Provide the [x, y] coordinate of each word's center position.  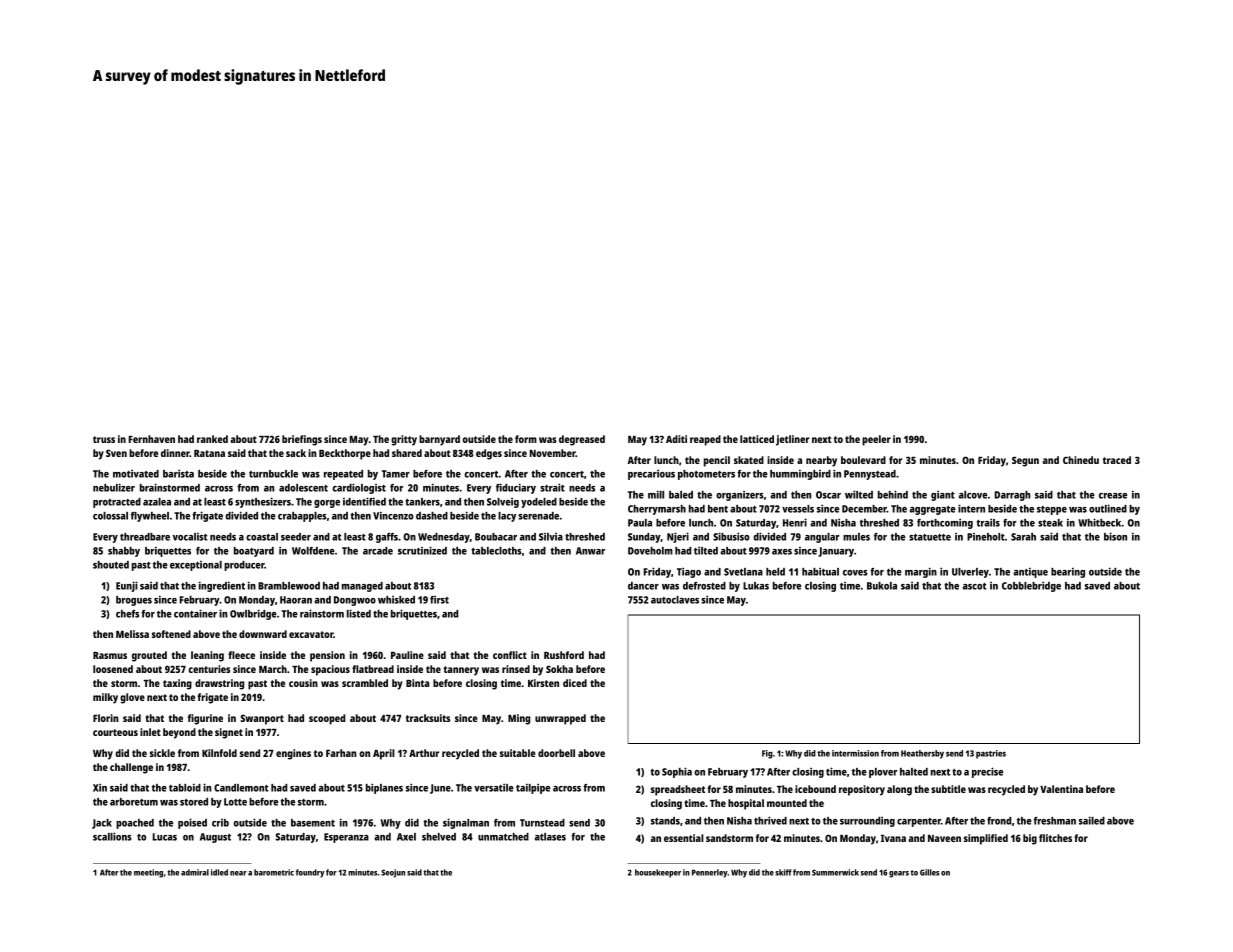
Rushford [564, 655]
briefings [302, 440]
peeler [876, 440]
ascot [975, 586]
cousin [303, 683]
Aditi [676, 439]
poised [192, 823]
